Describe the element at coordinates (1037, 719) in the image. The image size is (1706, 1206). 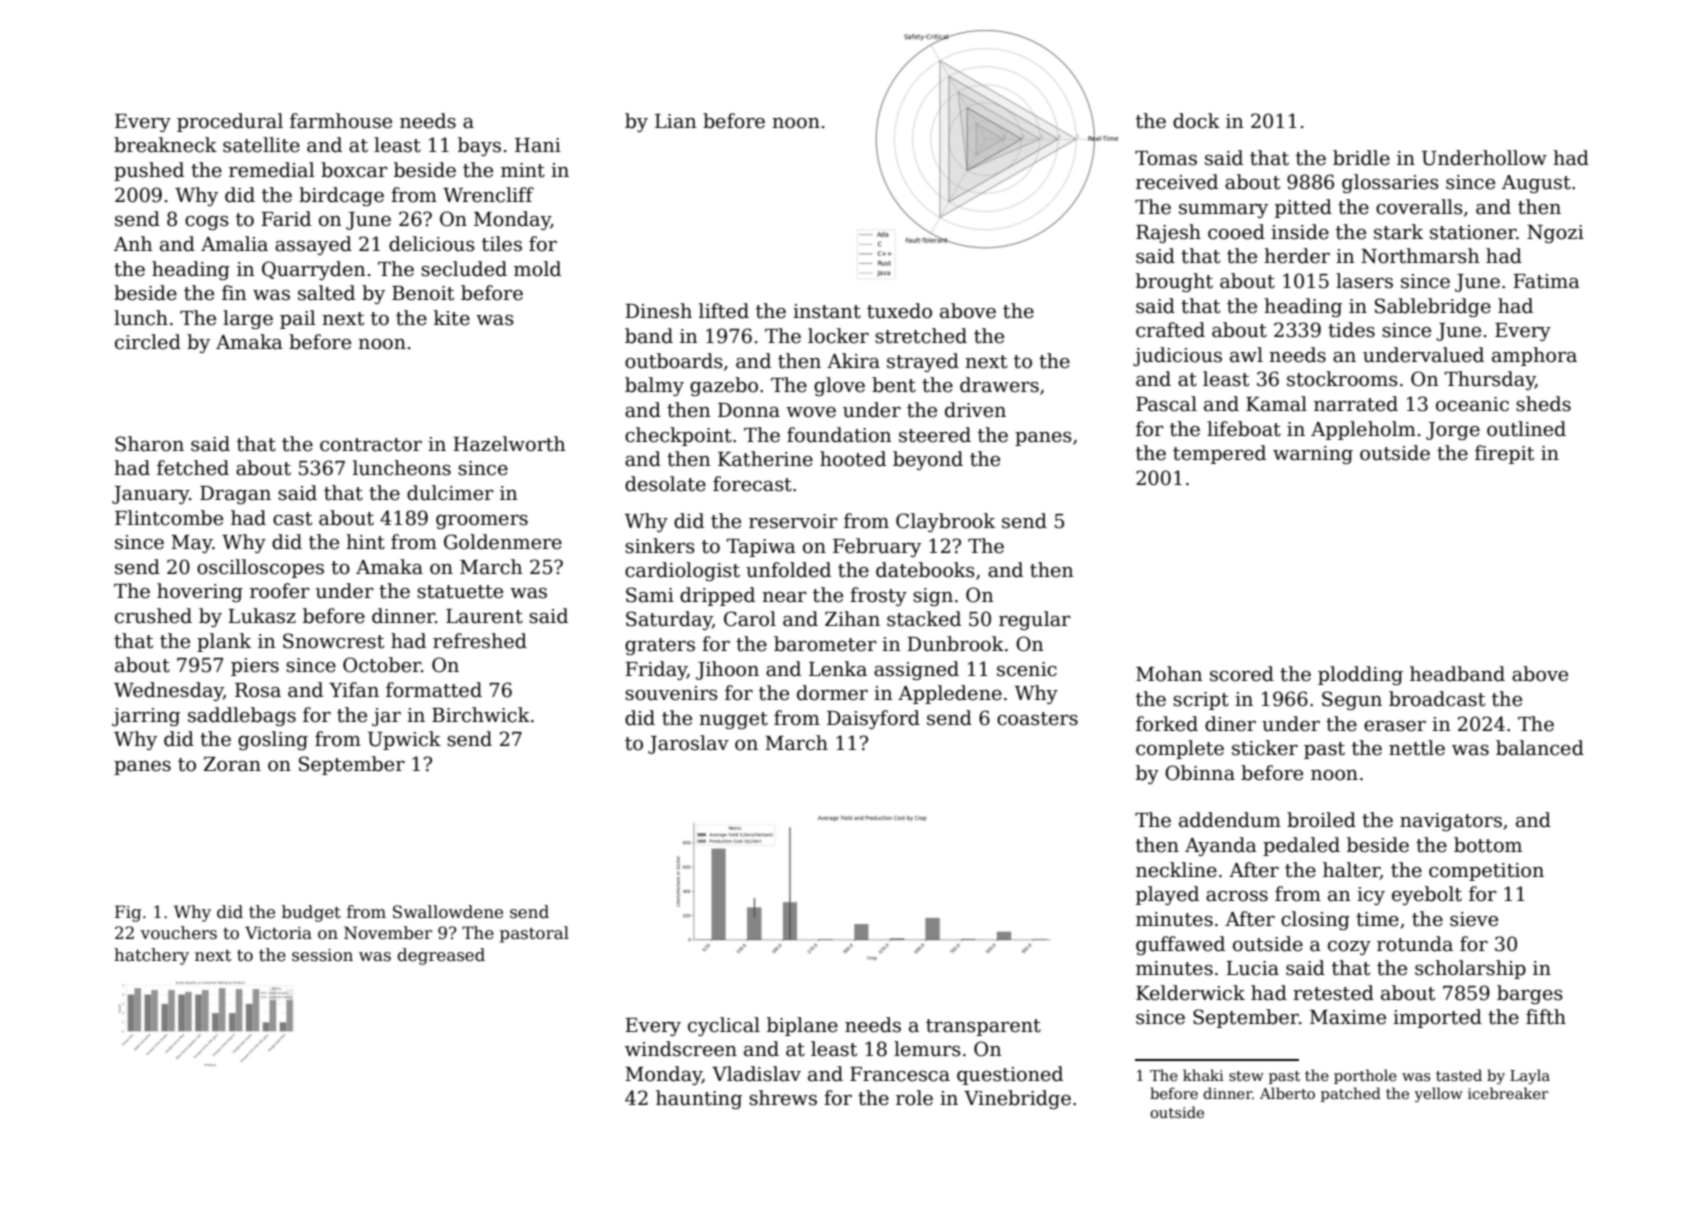
I see `coasters` at that location.
